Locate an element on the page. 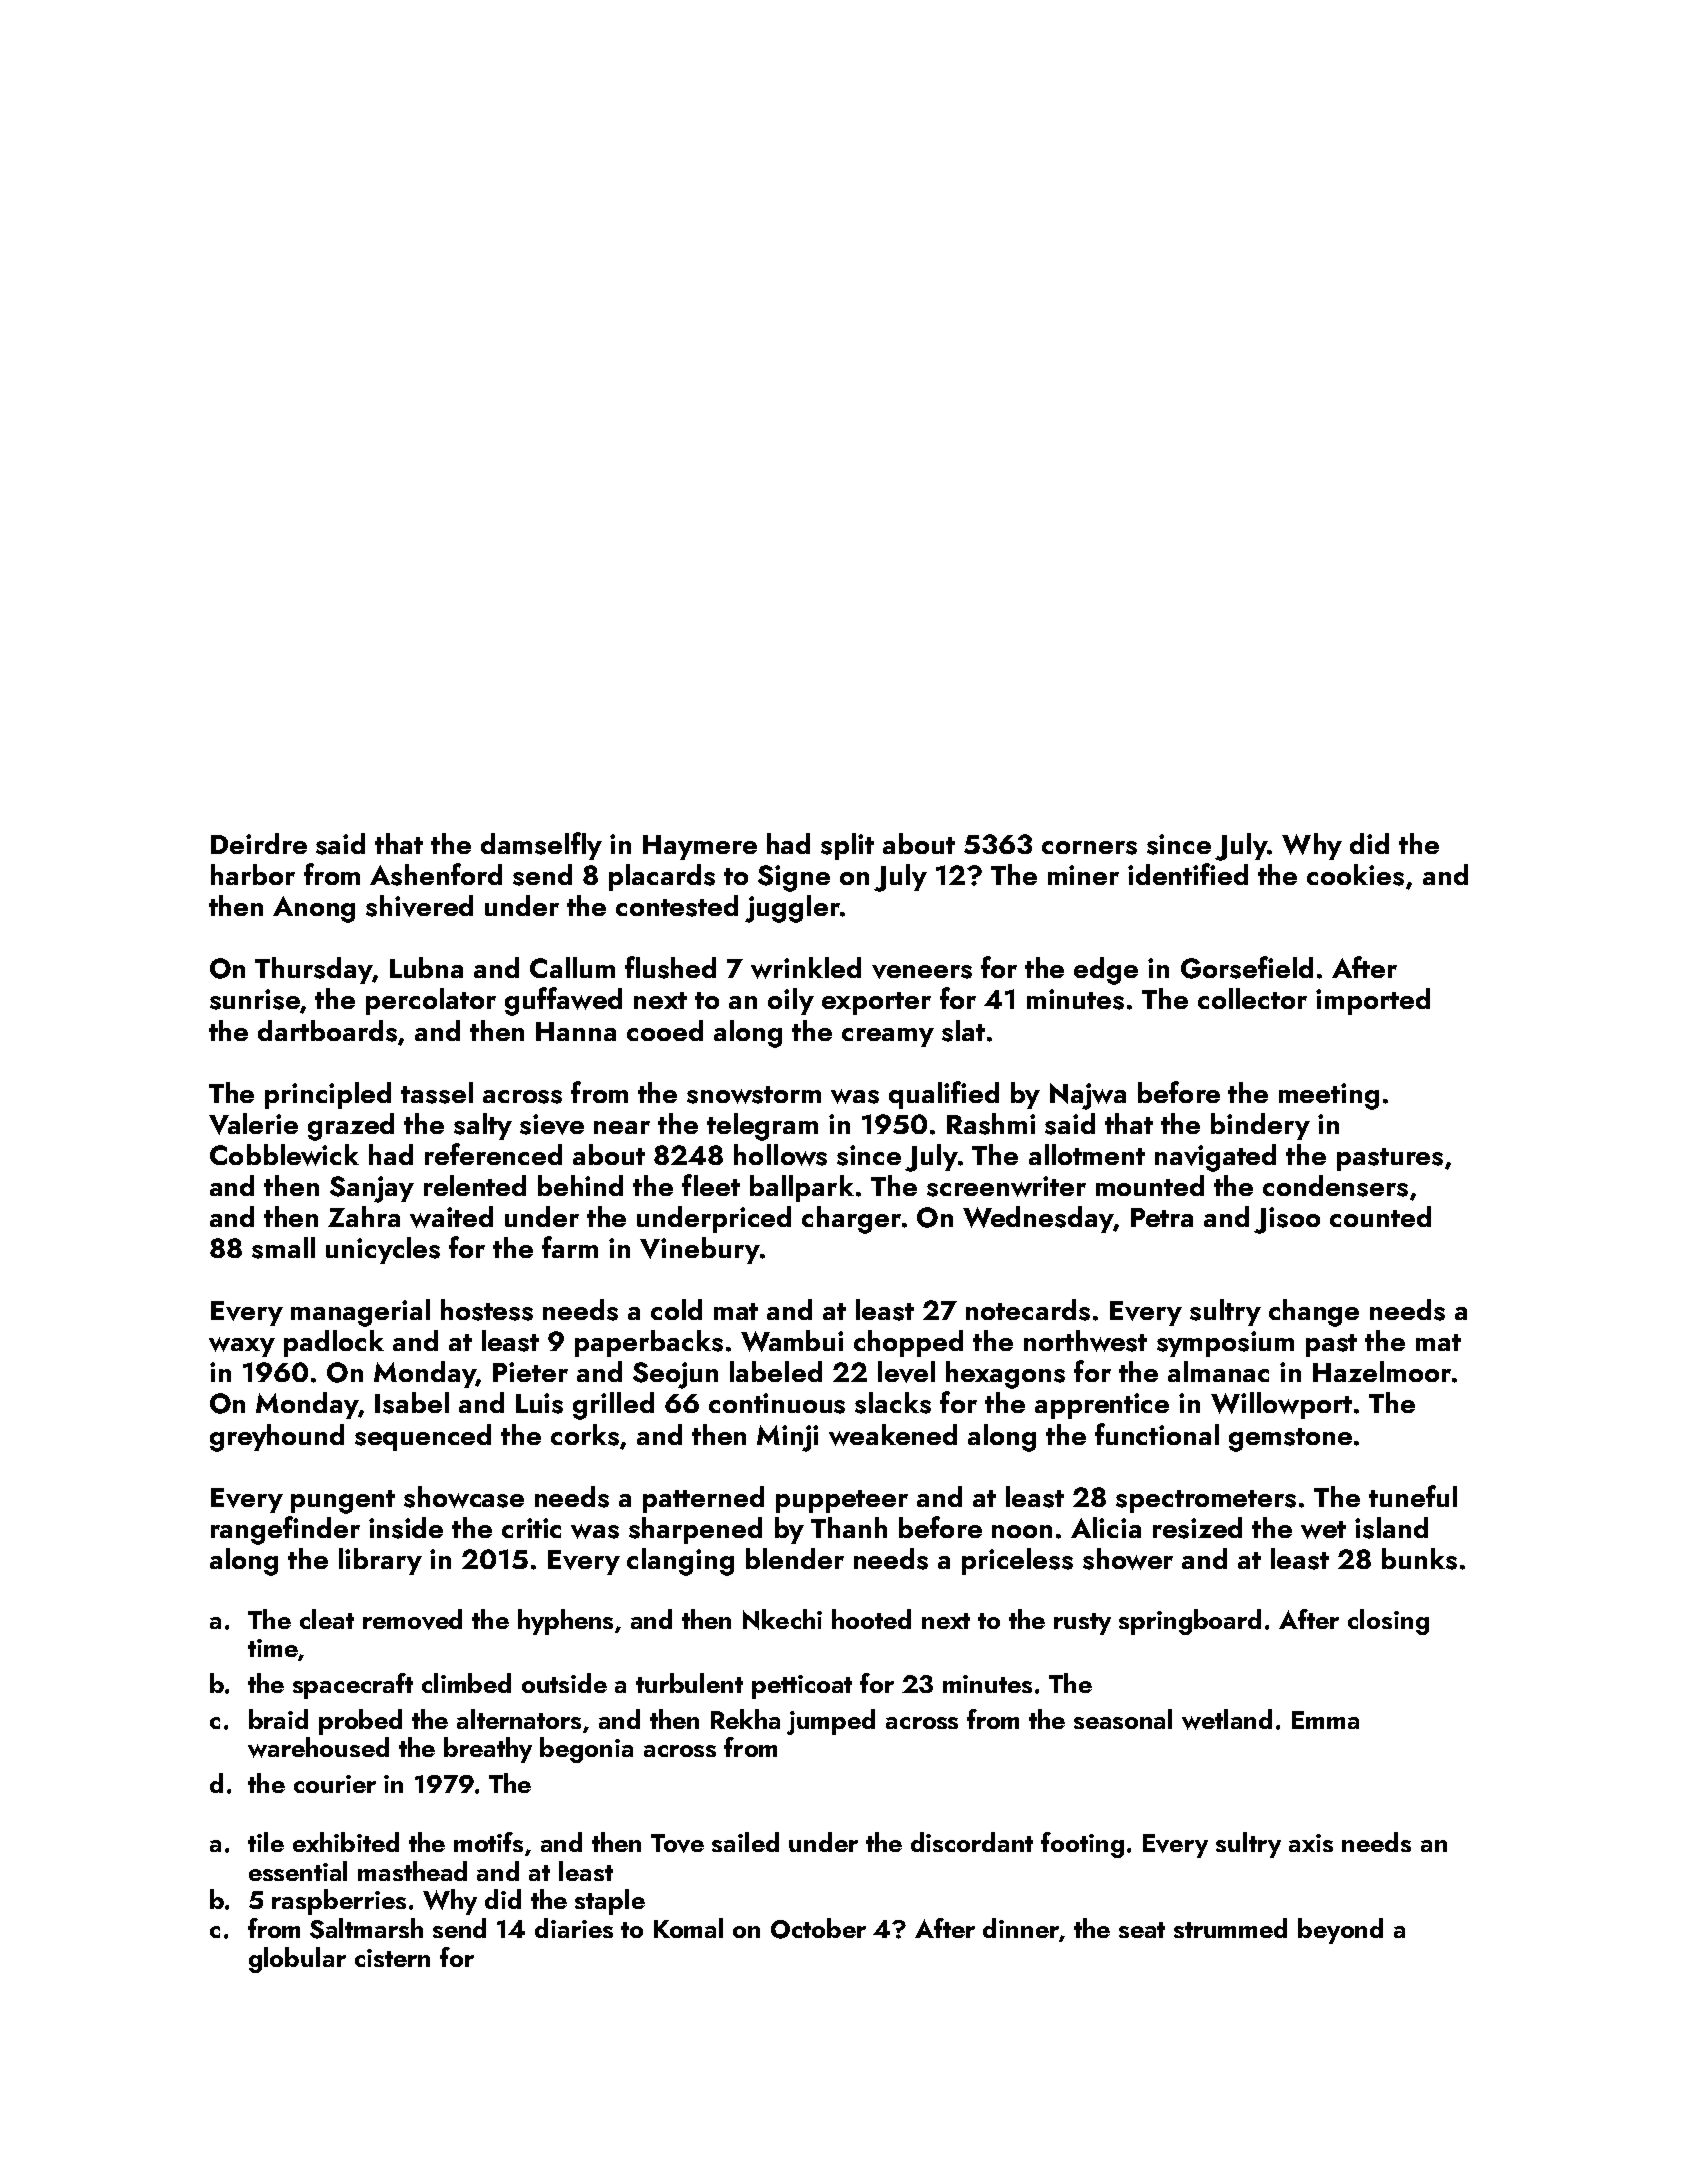 The width and height of the document is (1683, 2178). Rashmi is located at coordinates (991, 1124).
